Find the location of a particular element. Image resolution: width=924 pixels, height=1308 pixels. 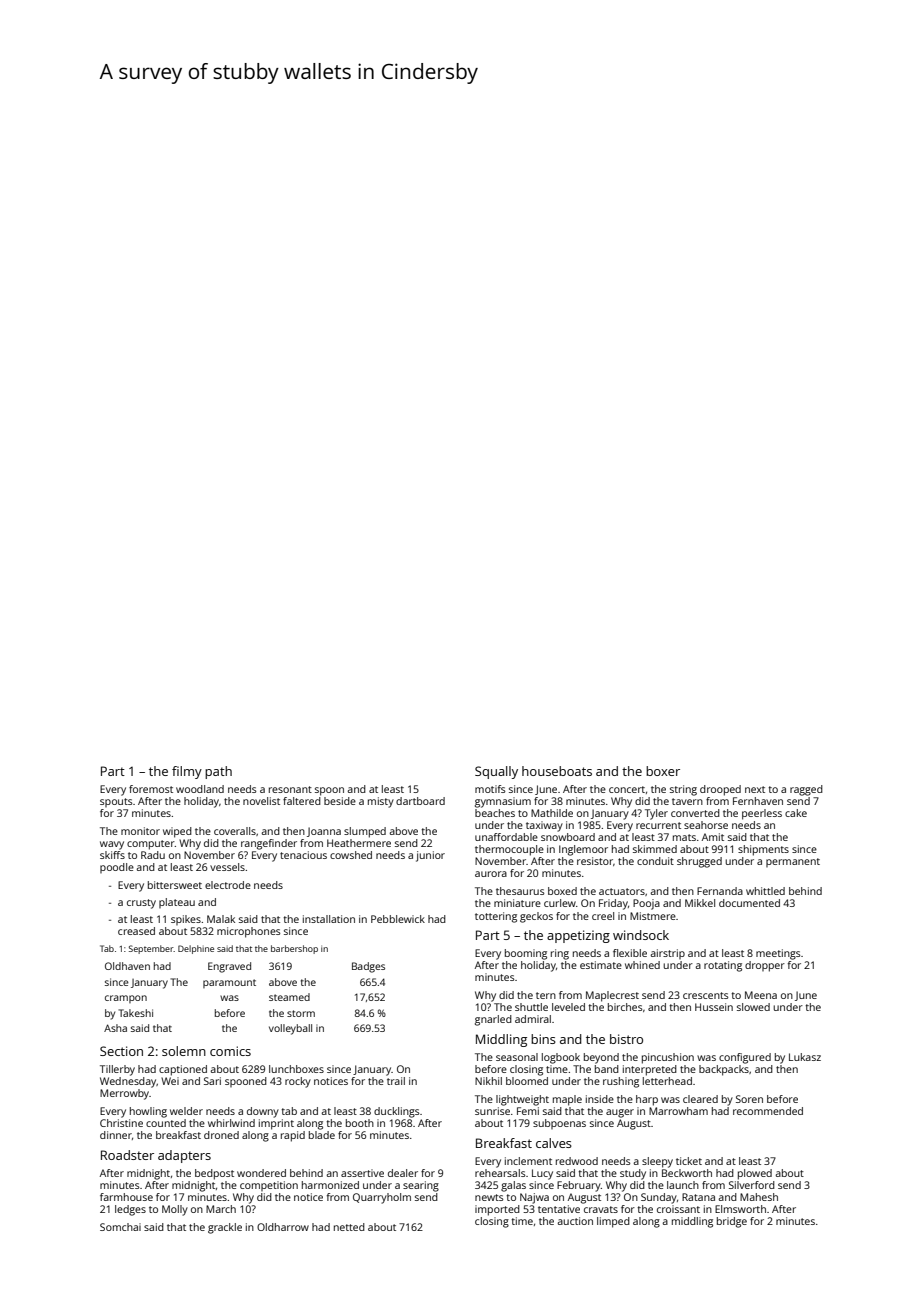

Oldharrow is located at coordinates (283, 1227).
